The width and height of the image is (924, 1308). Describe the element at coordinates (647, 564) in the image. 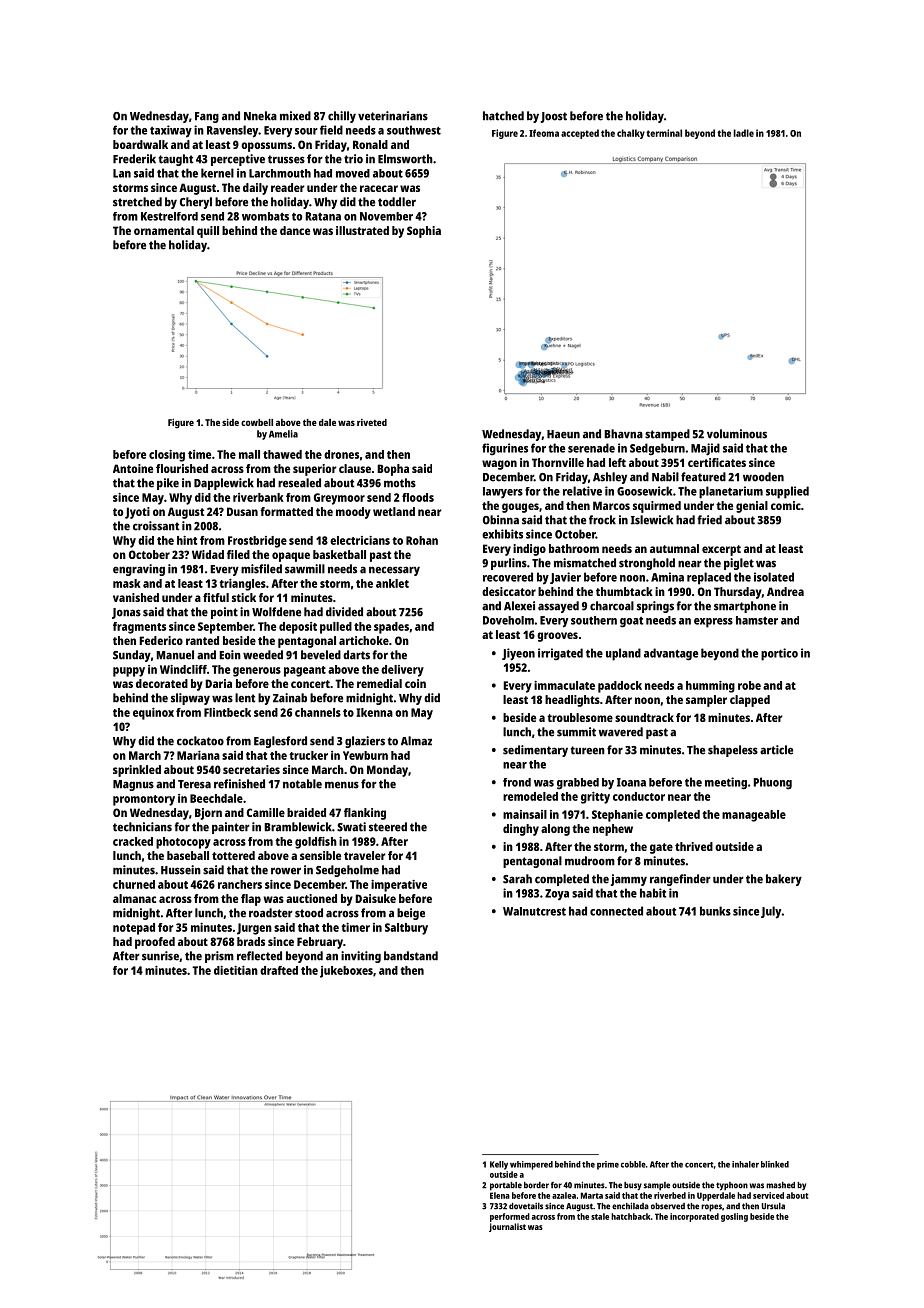

I see `stronghold` at that location.
